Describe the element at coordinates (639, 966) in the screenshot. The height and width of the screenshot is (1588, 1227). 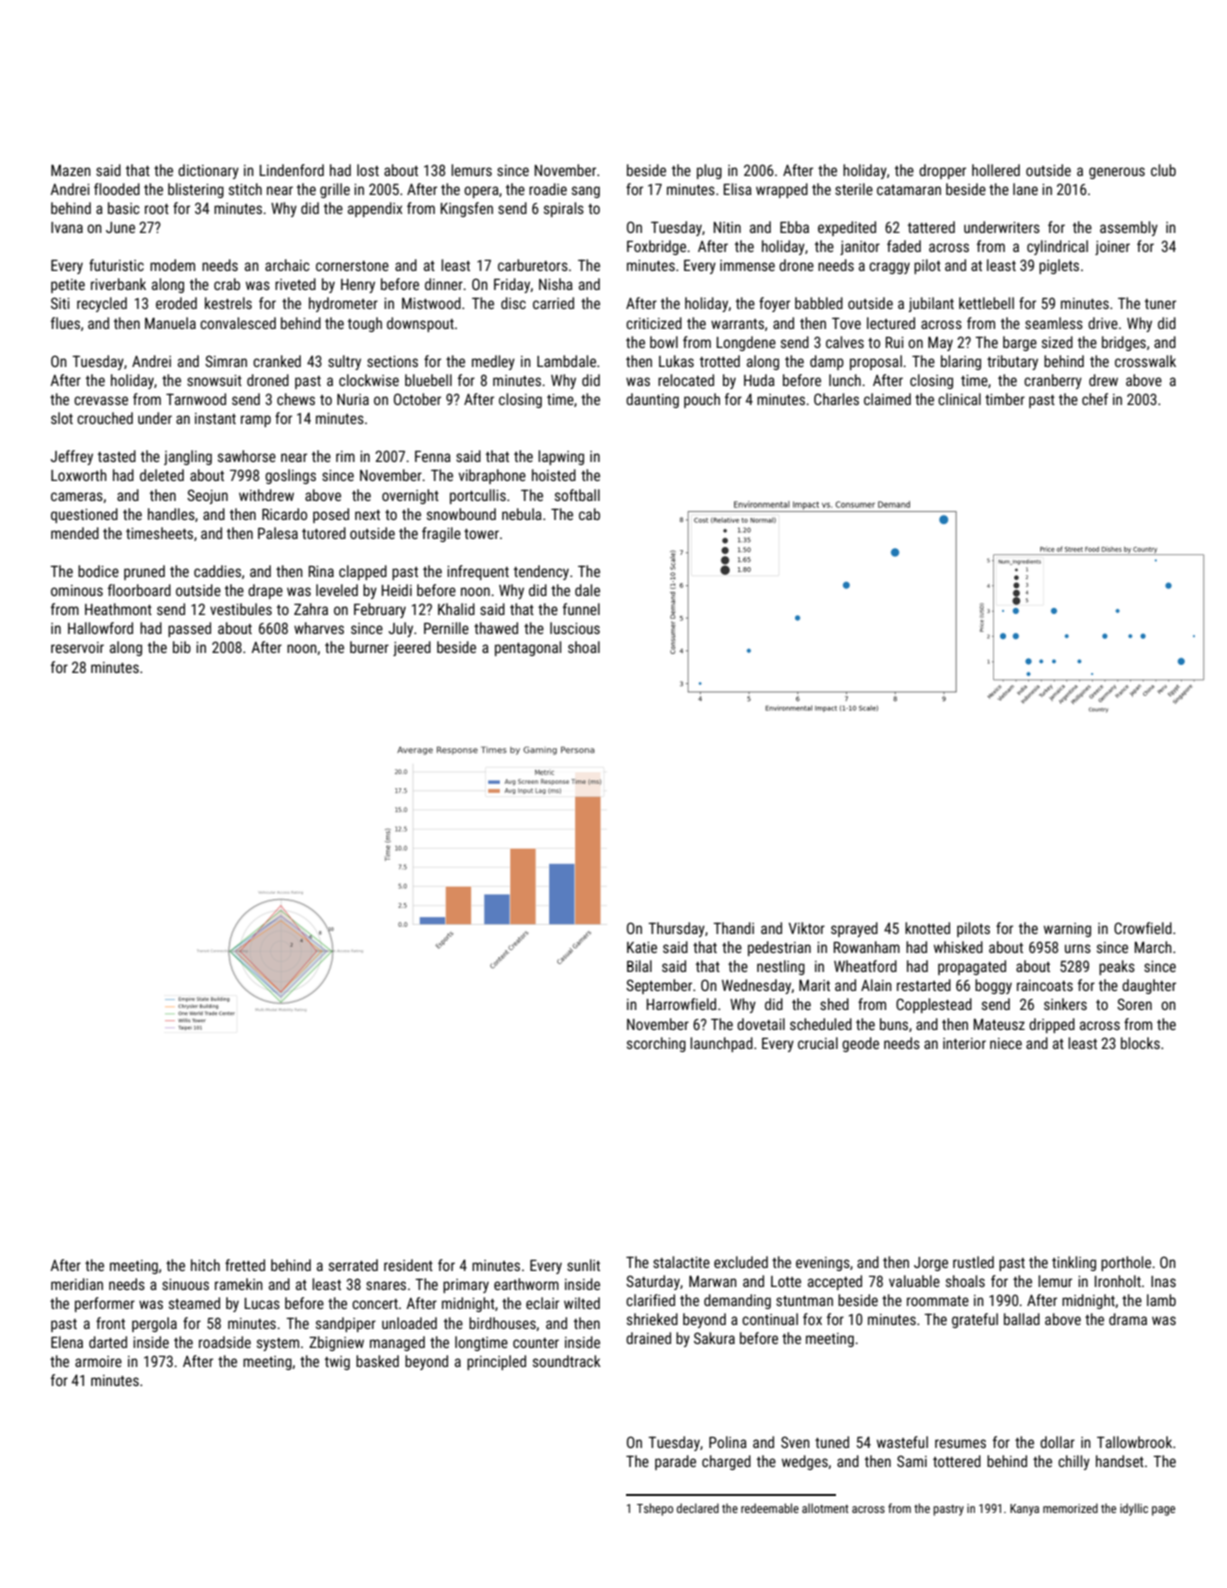
I see `Bilal` at that location.
